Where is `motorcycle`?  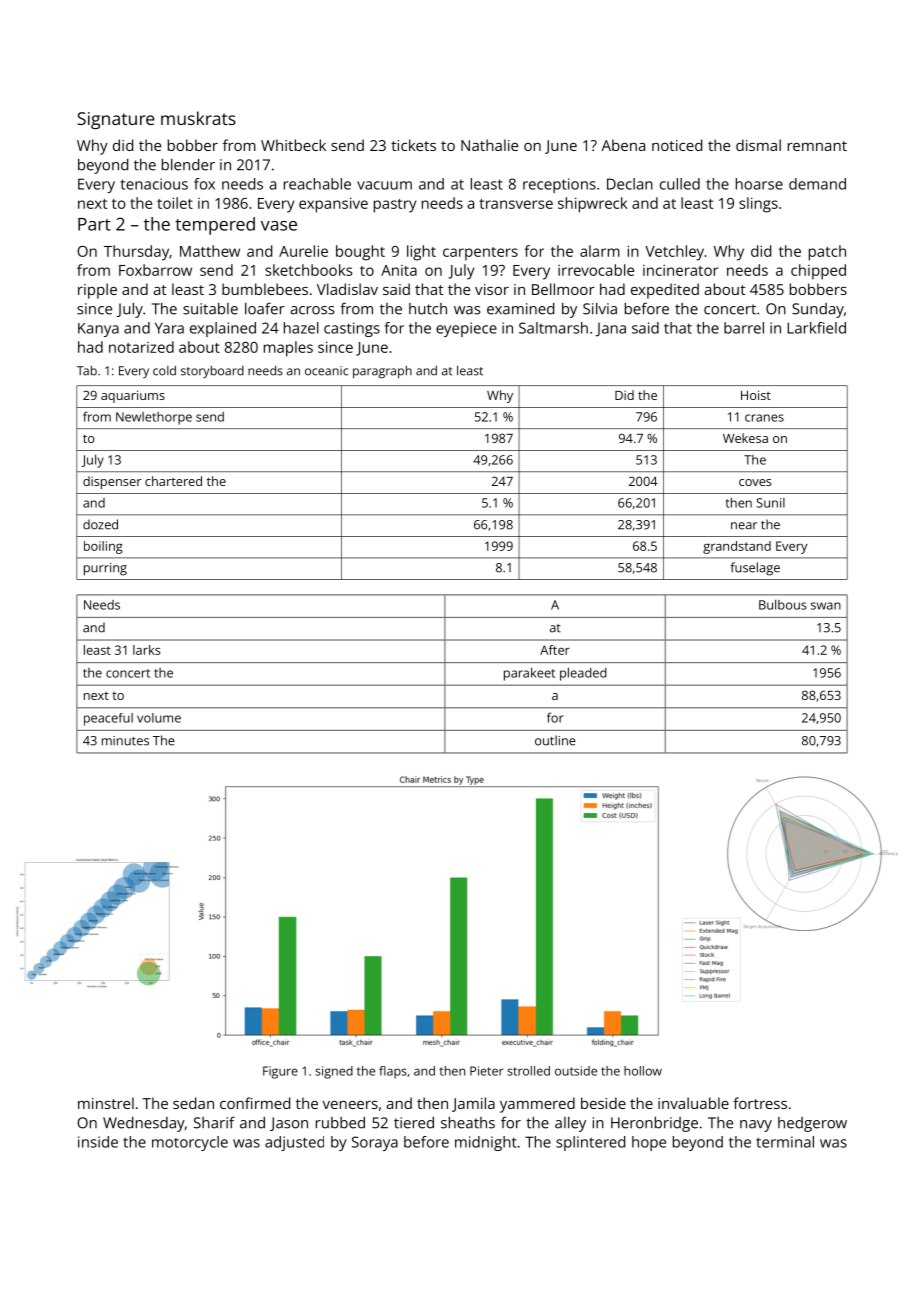
motorcycle is located at coordinates (190, 1143).
